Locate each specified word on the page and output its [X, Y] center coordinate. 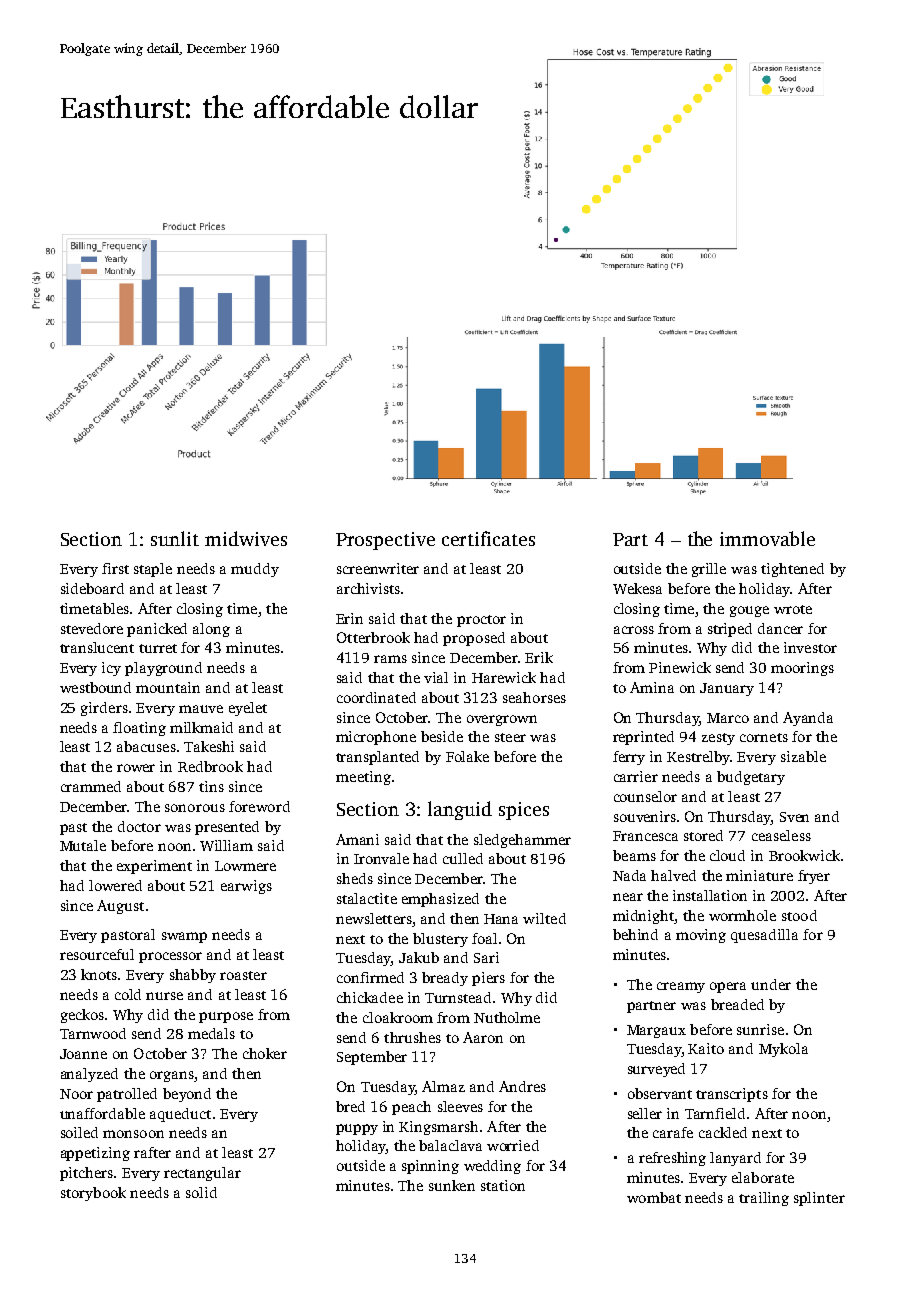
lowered [115, 885]
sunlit [175, 538]
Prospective [385, 541]
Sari [486, 957]
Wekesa [637, 588]
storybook [93, 1194]
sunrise [760, 1029]
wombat [654, 1197]
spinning [430, 1167]
